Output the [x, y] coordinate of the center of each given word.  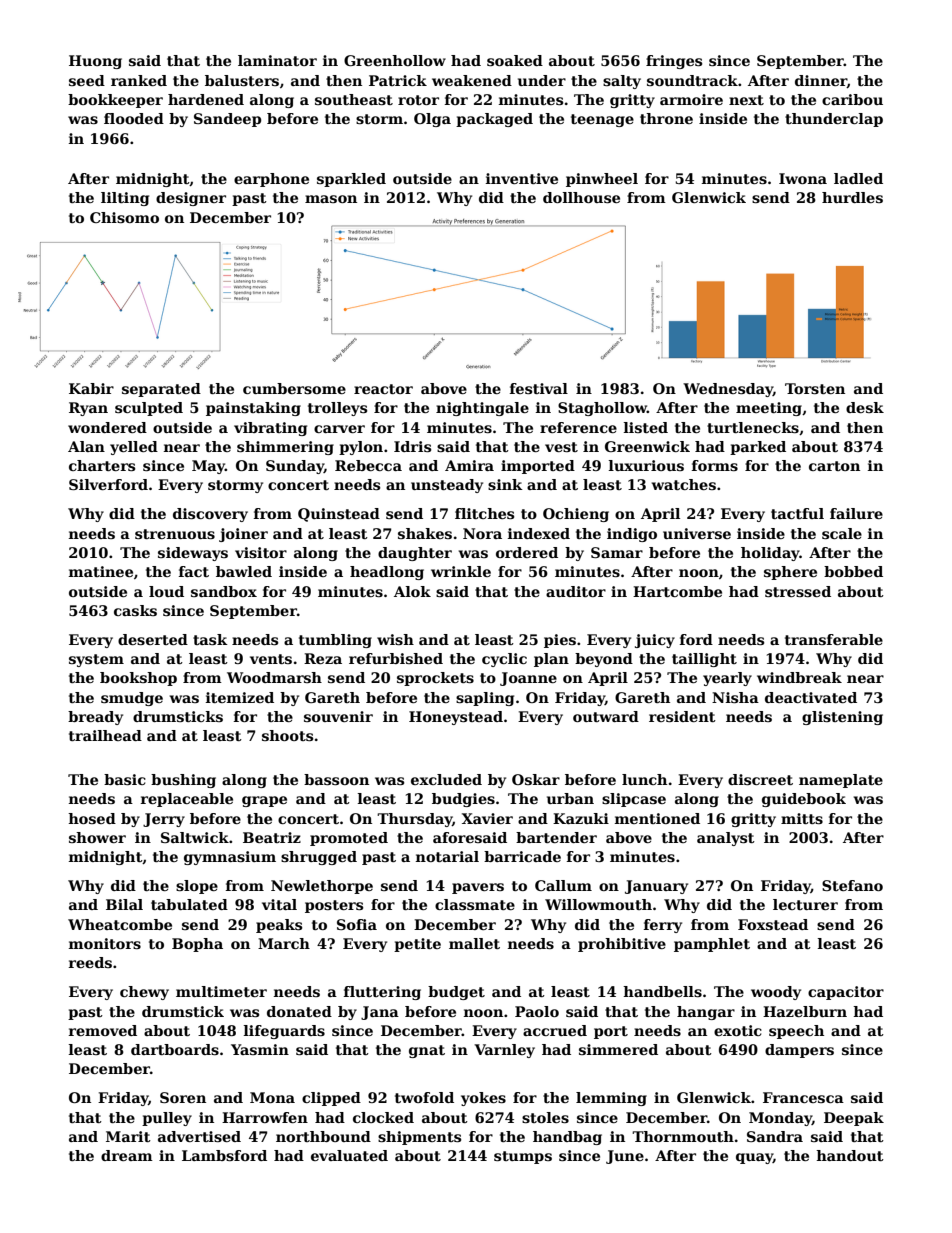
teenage [602, 120]
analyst [726, 839]
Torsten [815, 388]
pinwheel [602, 180]
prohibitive [622, 945]
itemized [240, 697]
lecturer [805, 904]
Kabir [91, 388]
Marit [128, 1136]
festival [539, 388]
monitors [105, 943]
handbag [567, 1138]
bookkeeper [115, 101]
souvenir [338, 716]
